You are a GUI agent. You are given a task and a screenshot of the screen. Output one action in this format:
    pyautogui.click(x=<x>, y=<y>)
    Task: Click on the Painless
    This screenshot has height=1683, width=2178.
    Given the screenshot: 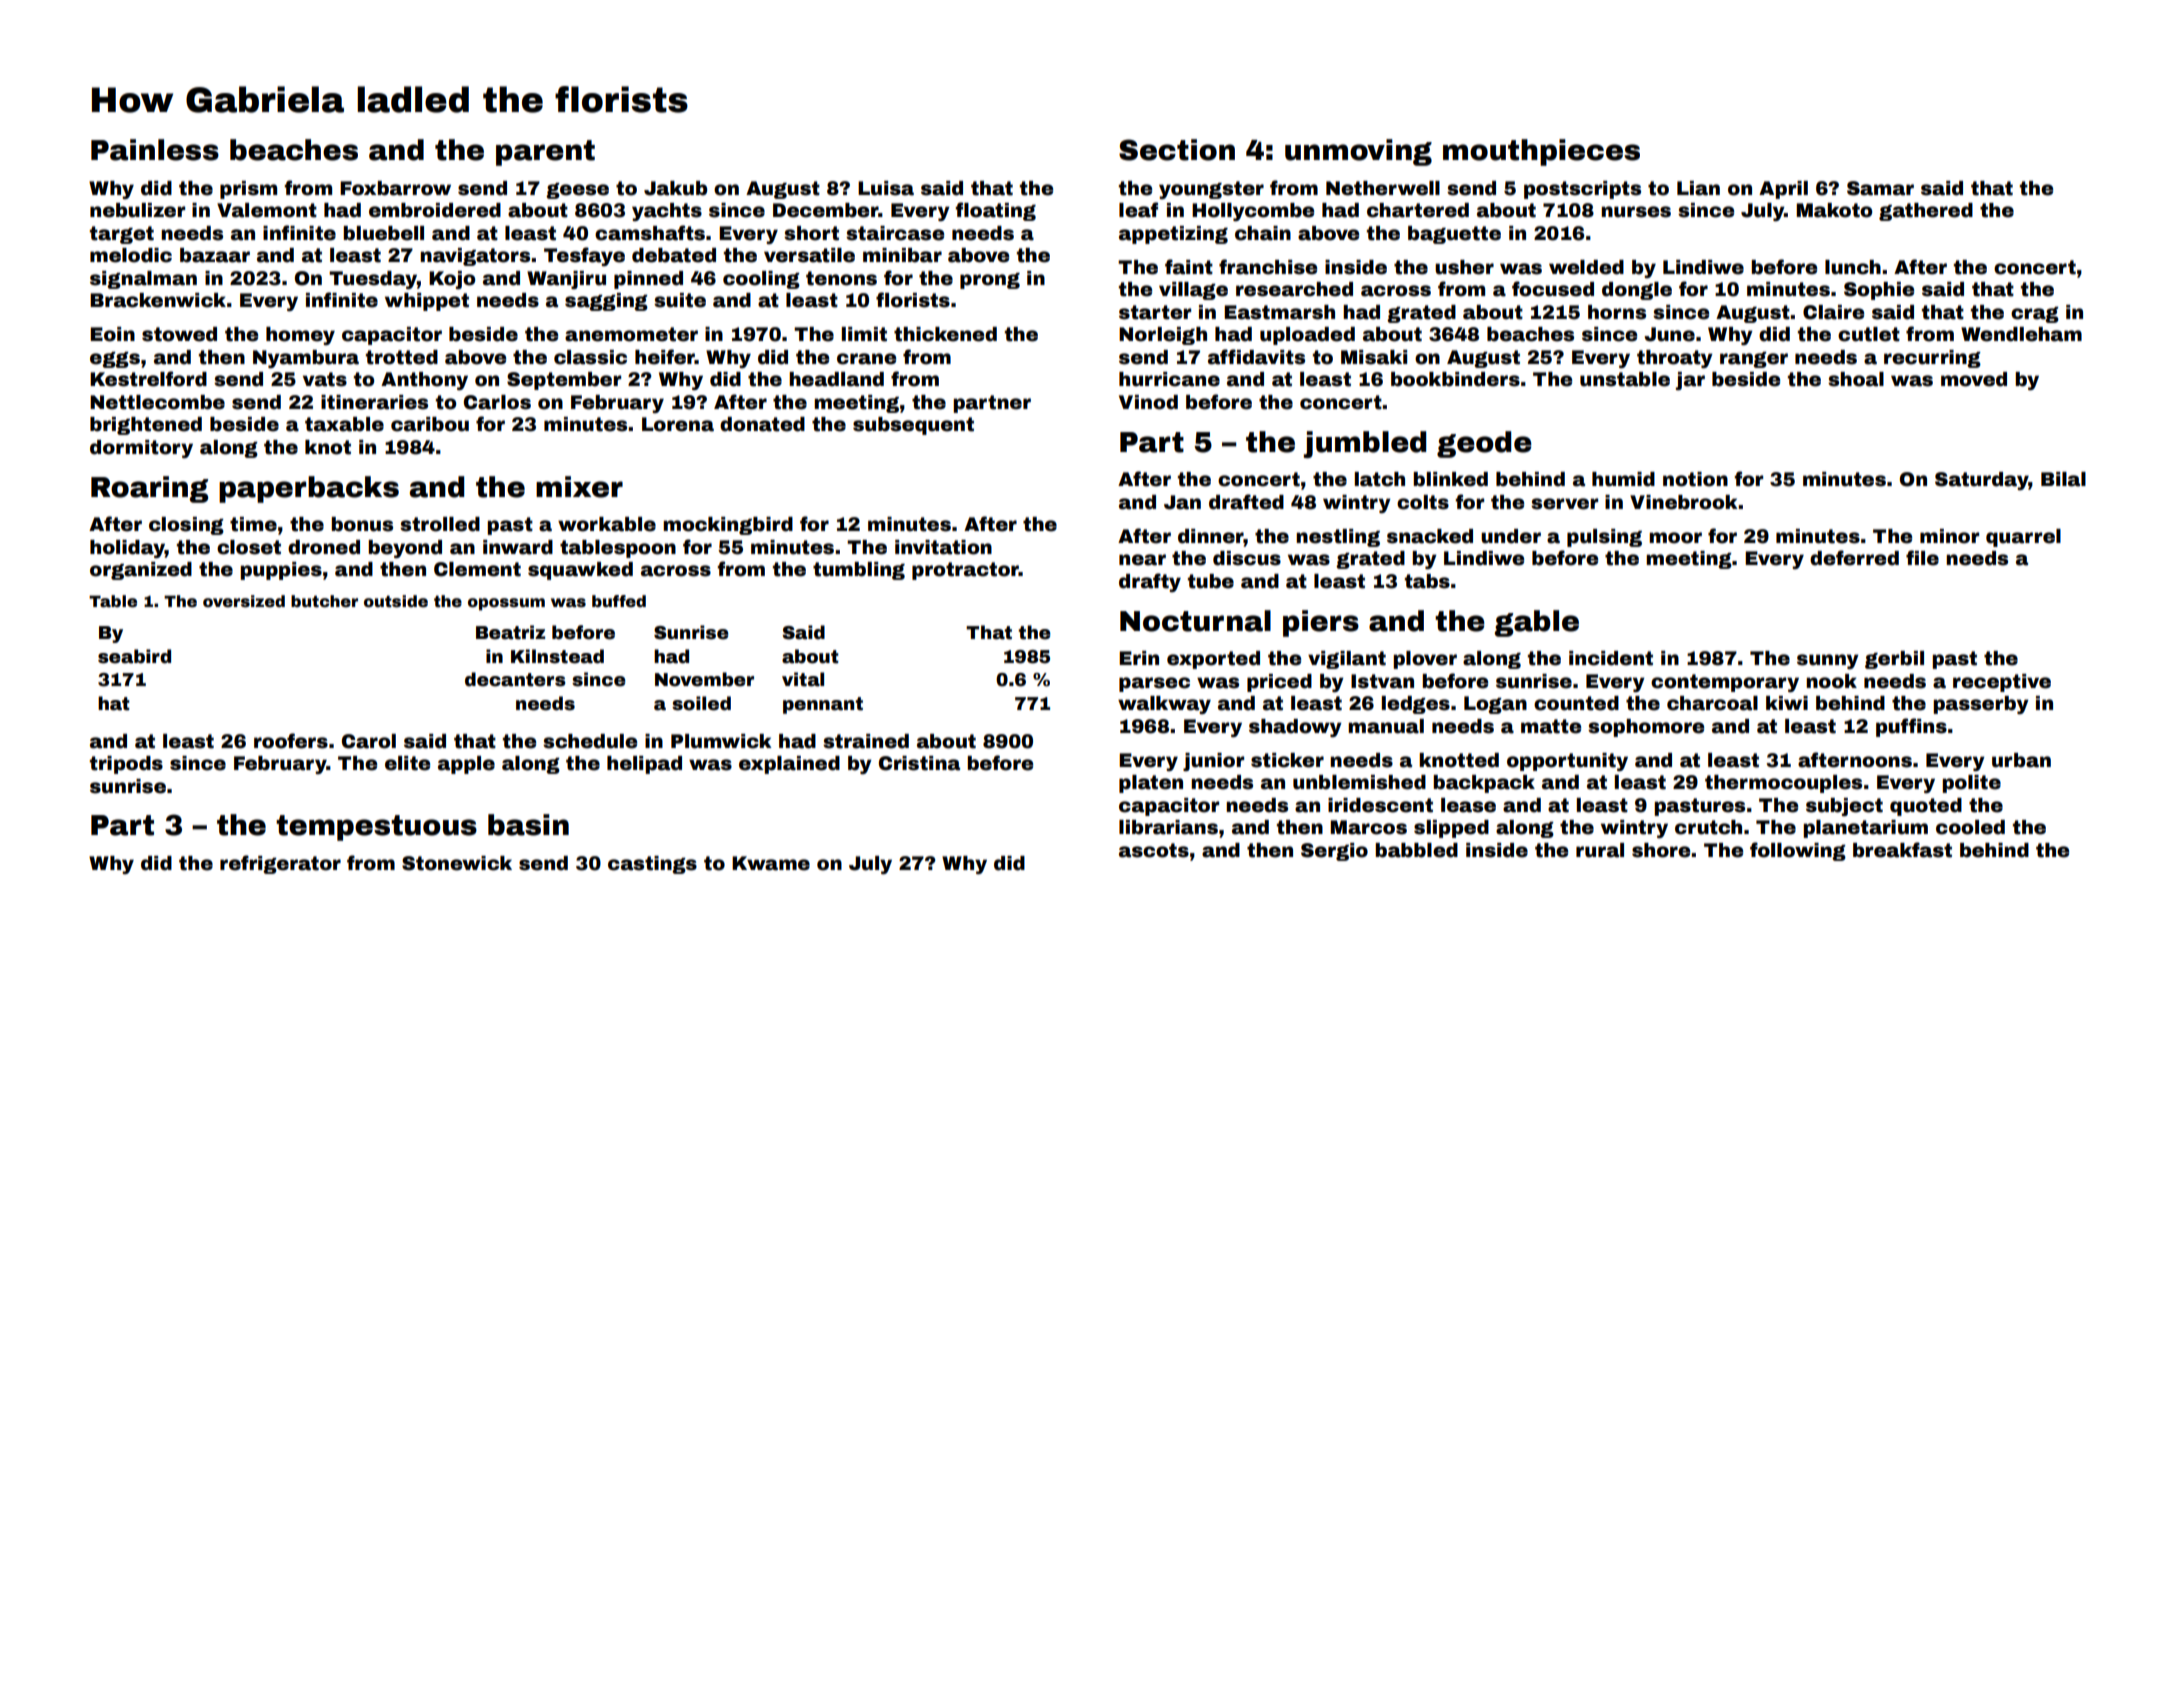 What is the action you would take?
    pyautogui.click(x=155, y=150)
